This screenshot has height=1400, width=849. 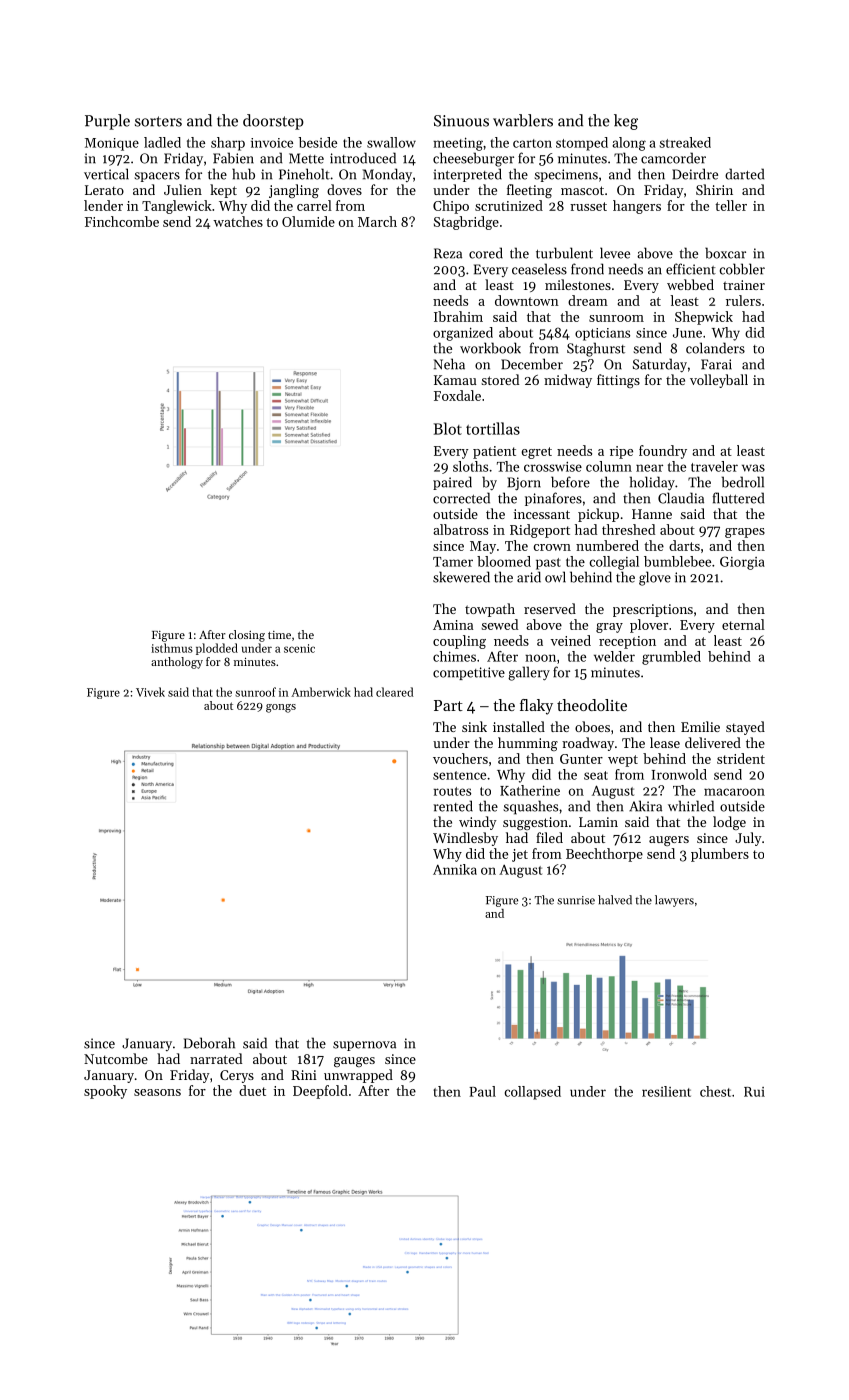 What do you see at coordinates (614, 656) in the screenshot?
I see `welder` at bounding box center [614, 656].
